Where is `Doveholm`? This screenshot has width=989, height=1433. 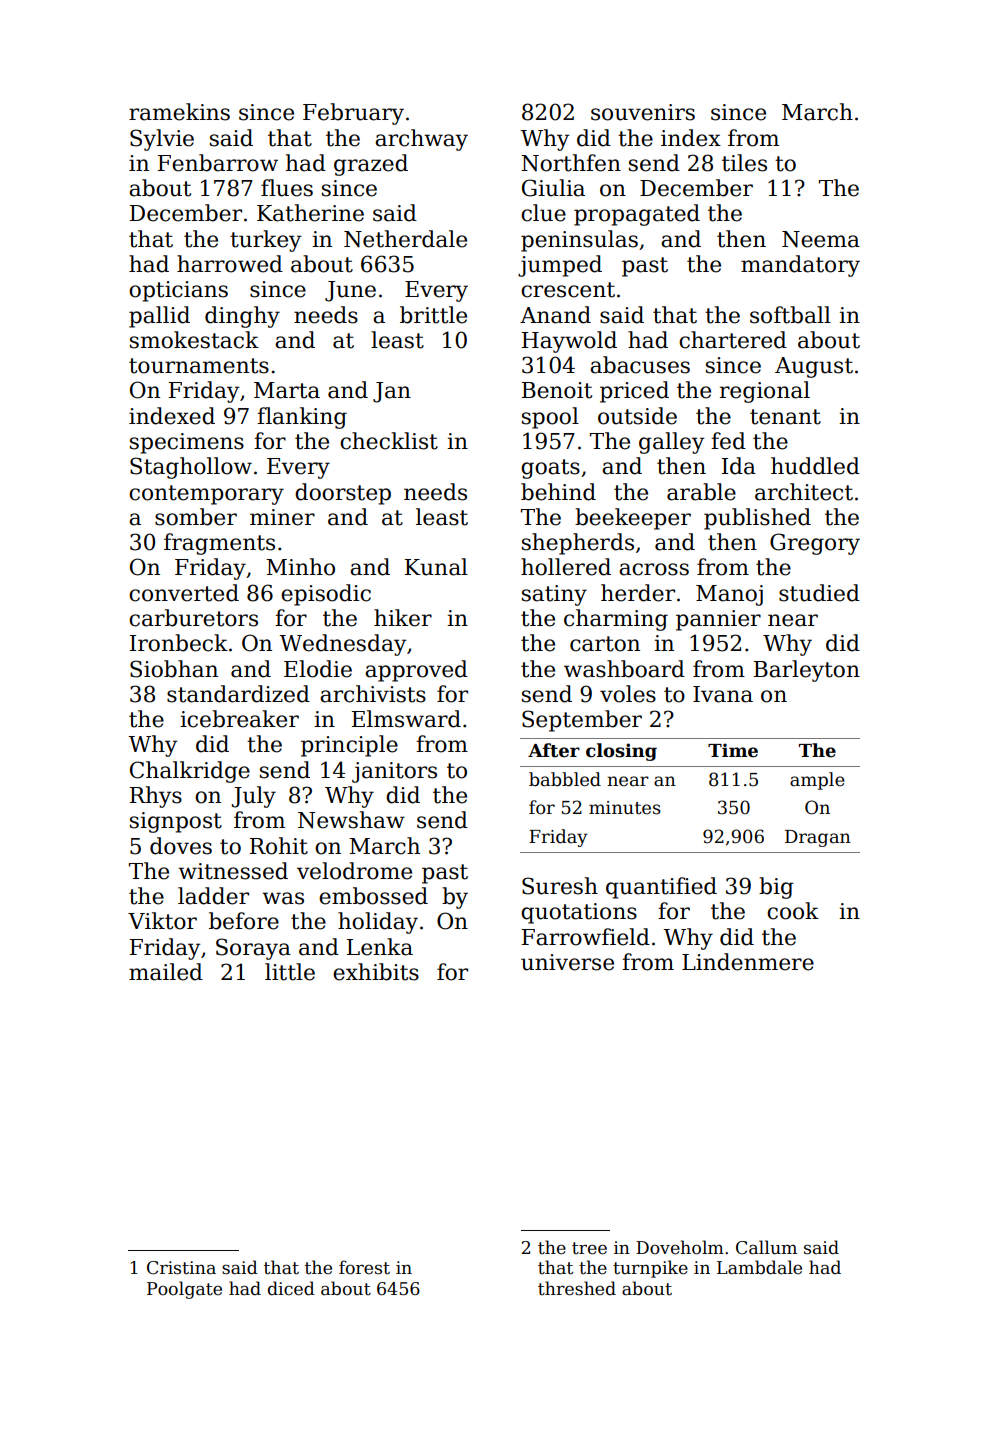
Doveholm is located at coordinates (680, 1247).
